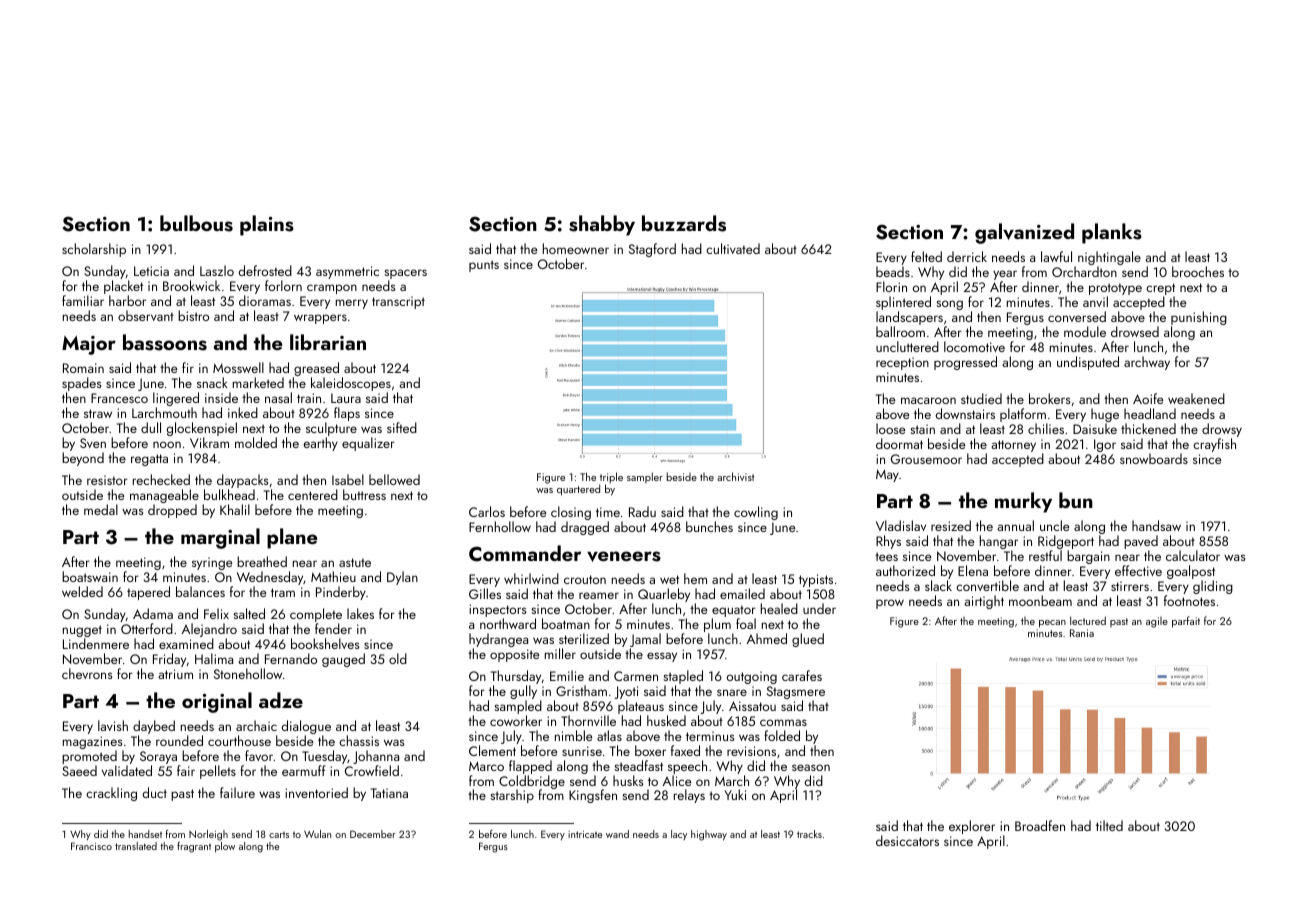 The width and height of the screenshot is (1308, 924). What do you see at coordinates (585, 834) in the screenshot?
I see `intricate` at bounding box center [585, 834].
